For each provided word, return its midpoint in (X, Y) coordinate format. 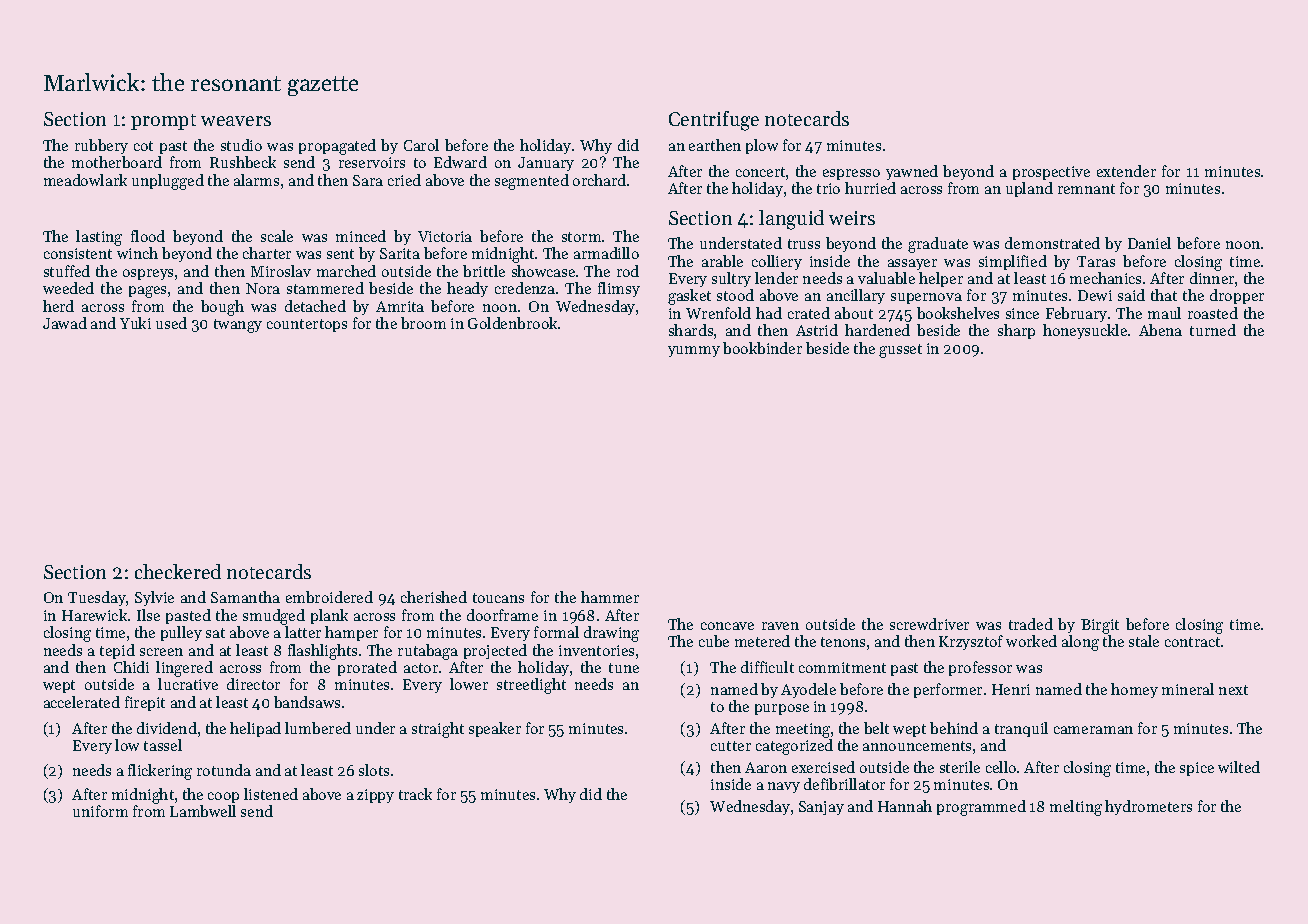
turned (1213, 330)
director (253, 684)
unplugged (168, 182)
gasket (689, 297)
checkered (178, 571)
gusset (900, 351)
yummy (694, 351)
